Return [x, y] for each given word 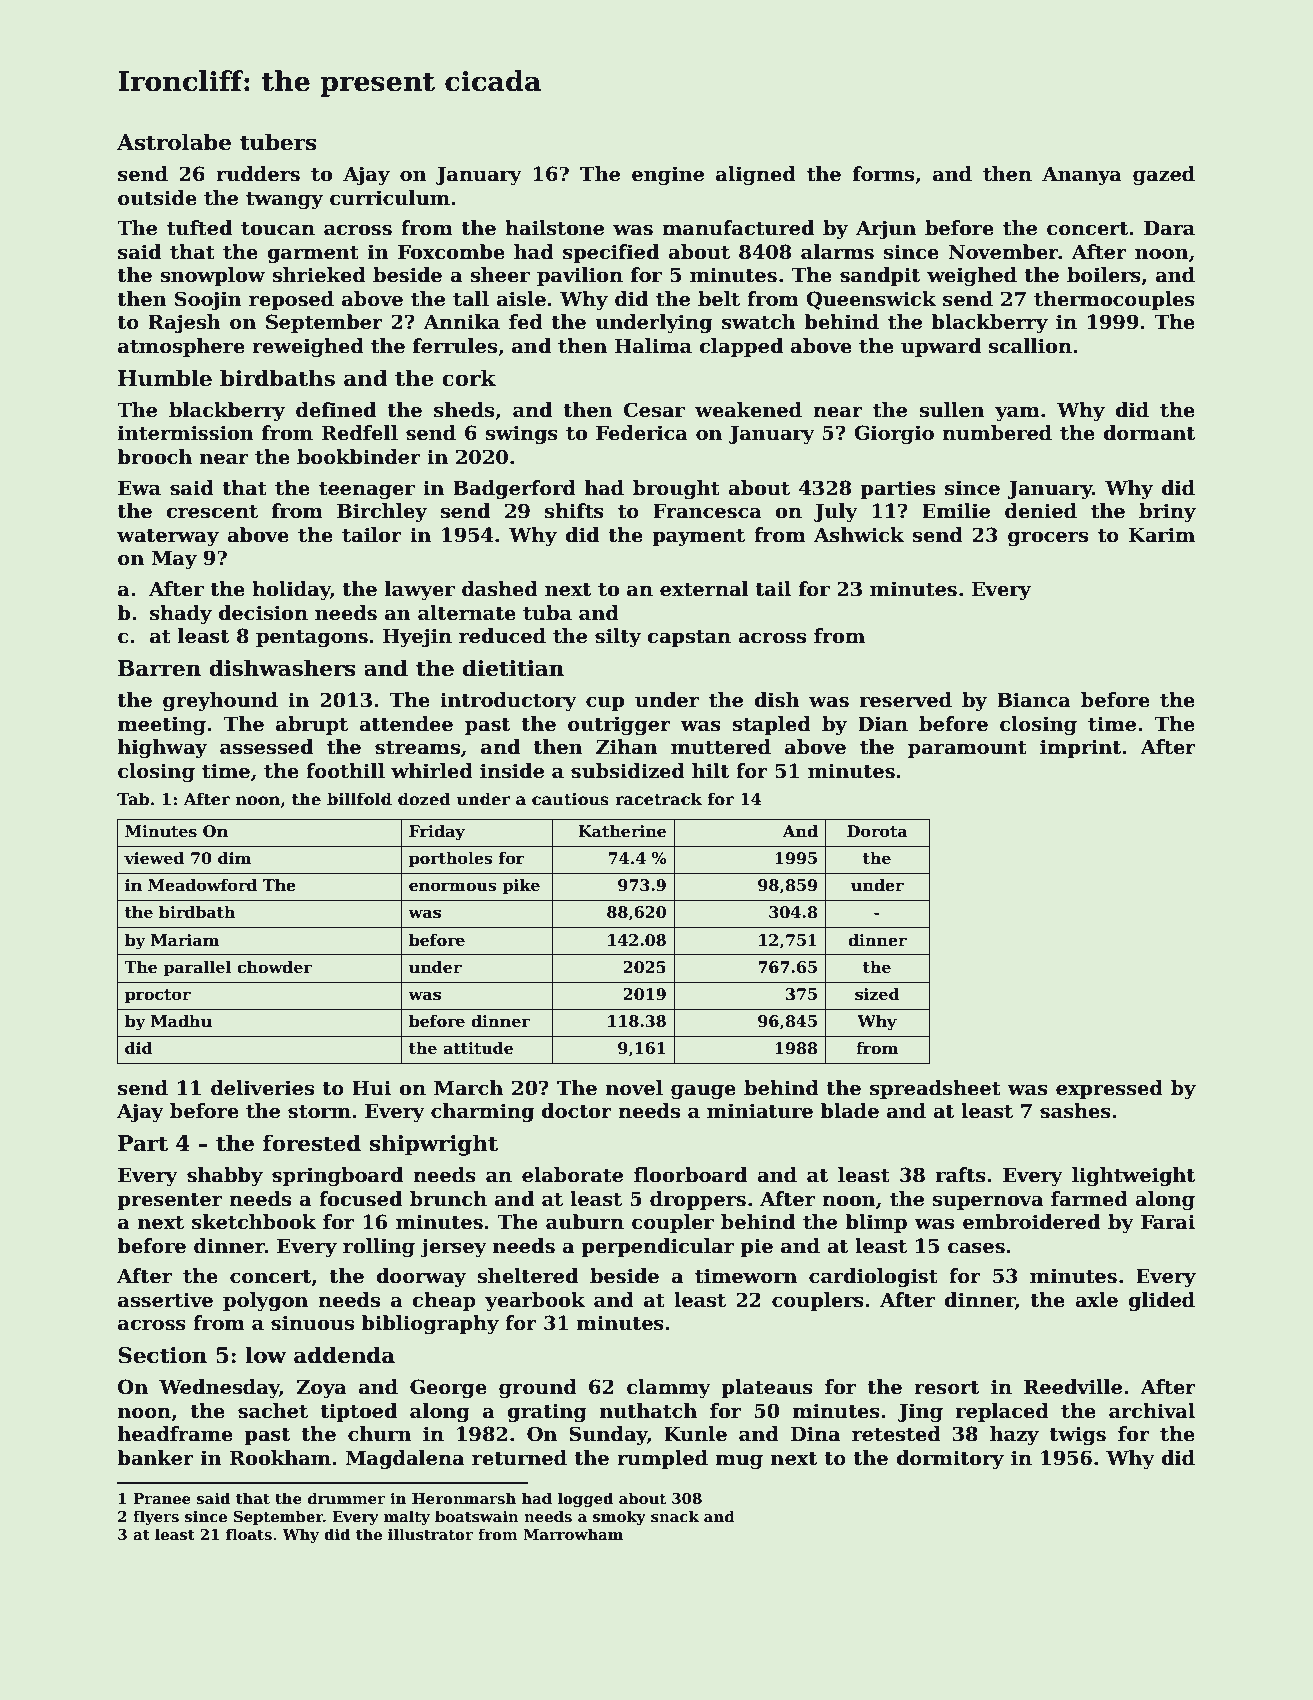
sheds [464, 410]
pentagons [312, 638]
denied [1041, 511]
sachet [273, 1411]
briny [1167, 512]
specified [611, 253]
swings [522, 434]
